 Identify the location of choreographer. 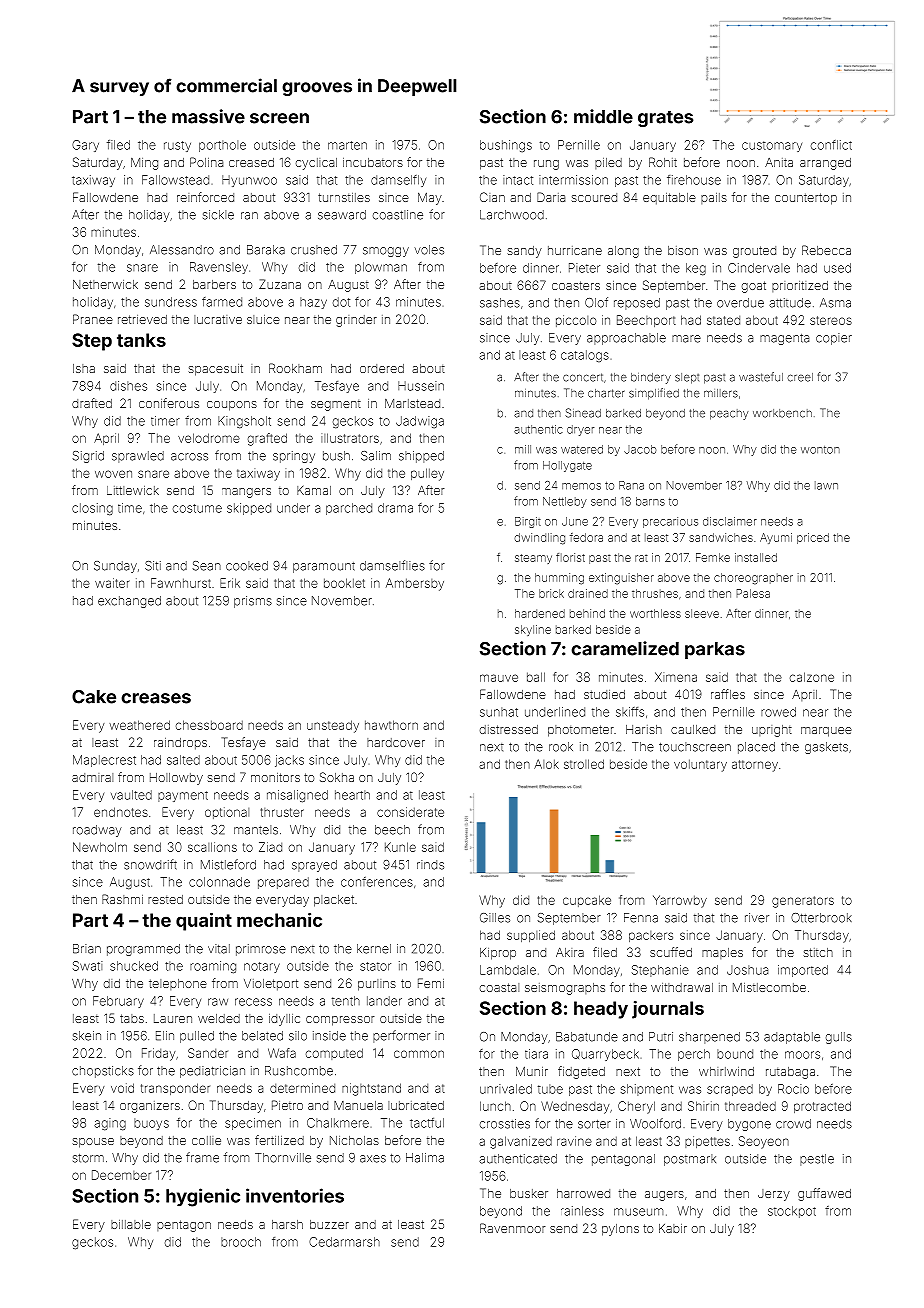
(753, 579).
